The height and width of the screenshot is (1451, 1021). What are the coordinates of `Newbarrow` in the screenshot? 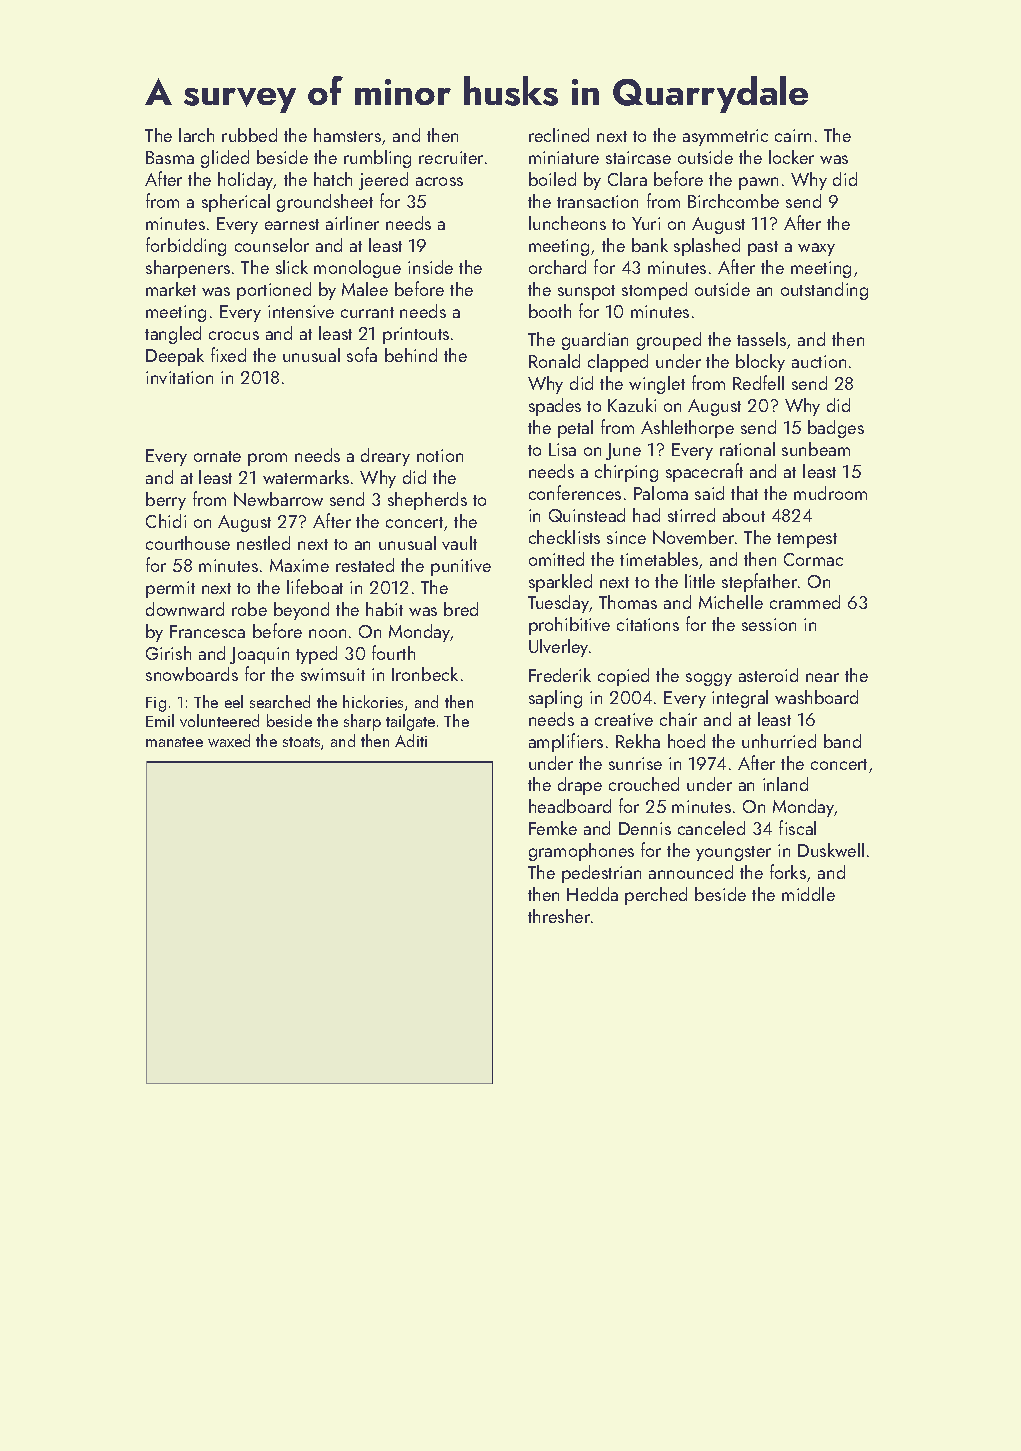 It's located at (278, 499).
